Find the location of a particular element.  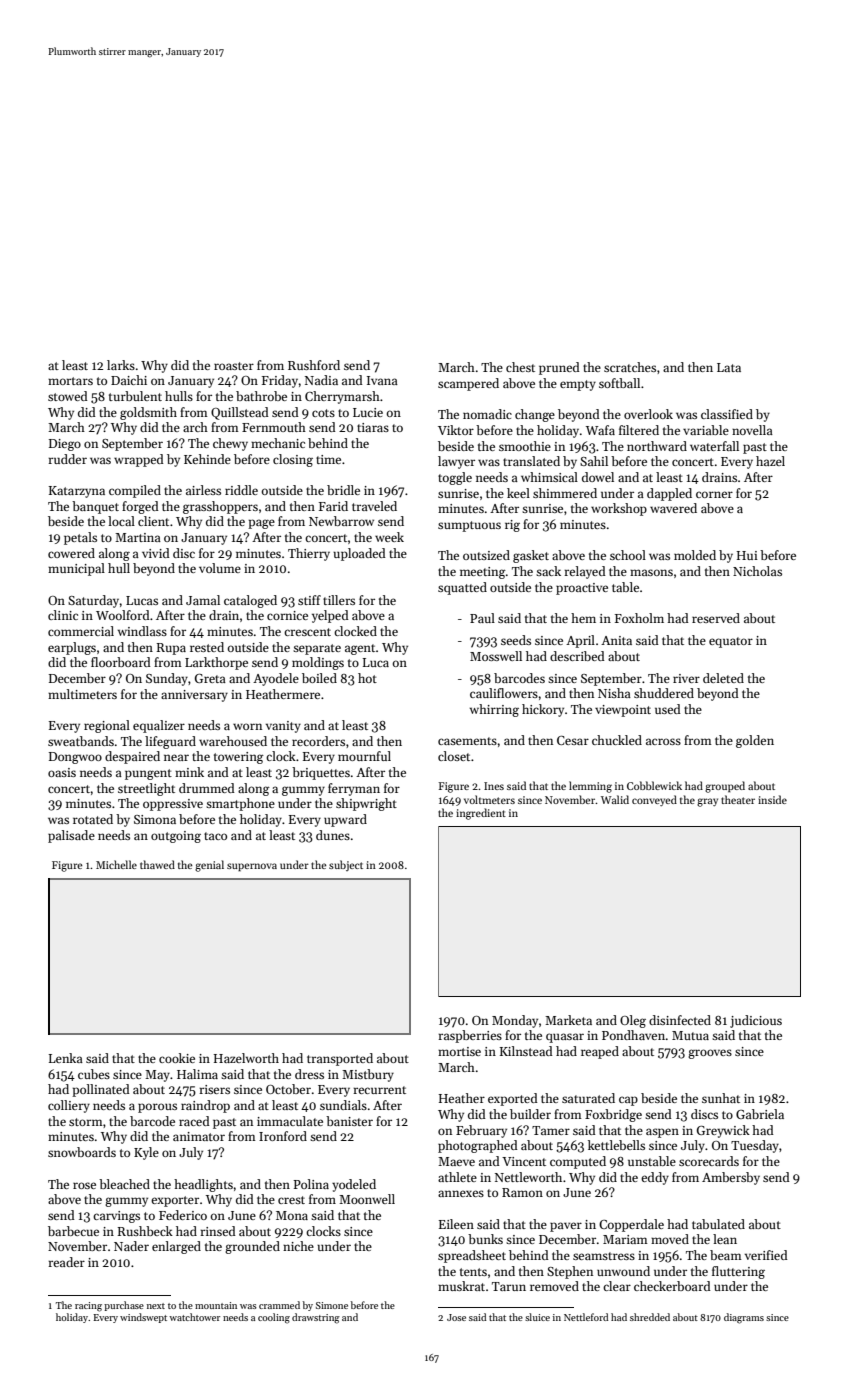

cookie is located at coordinates (177, 1058).
